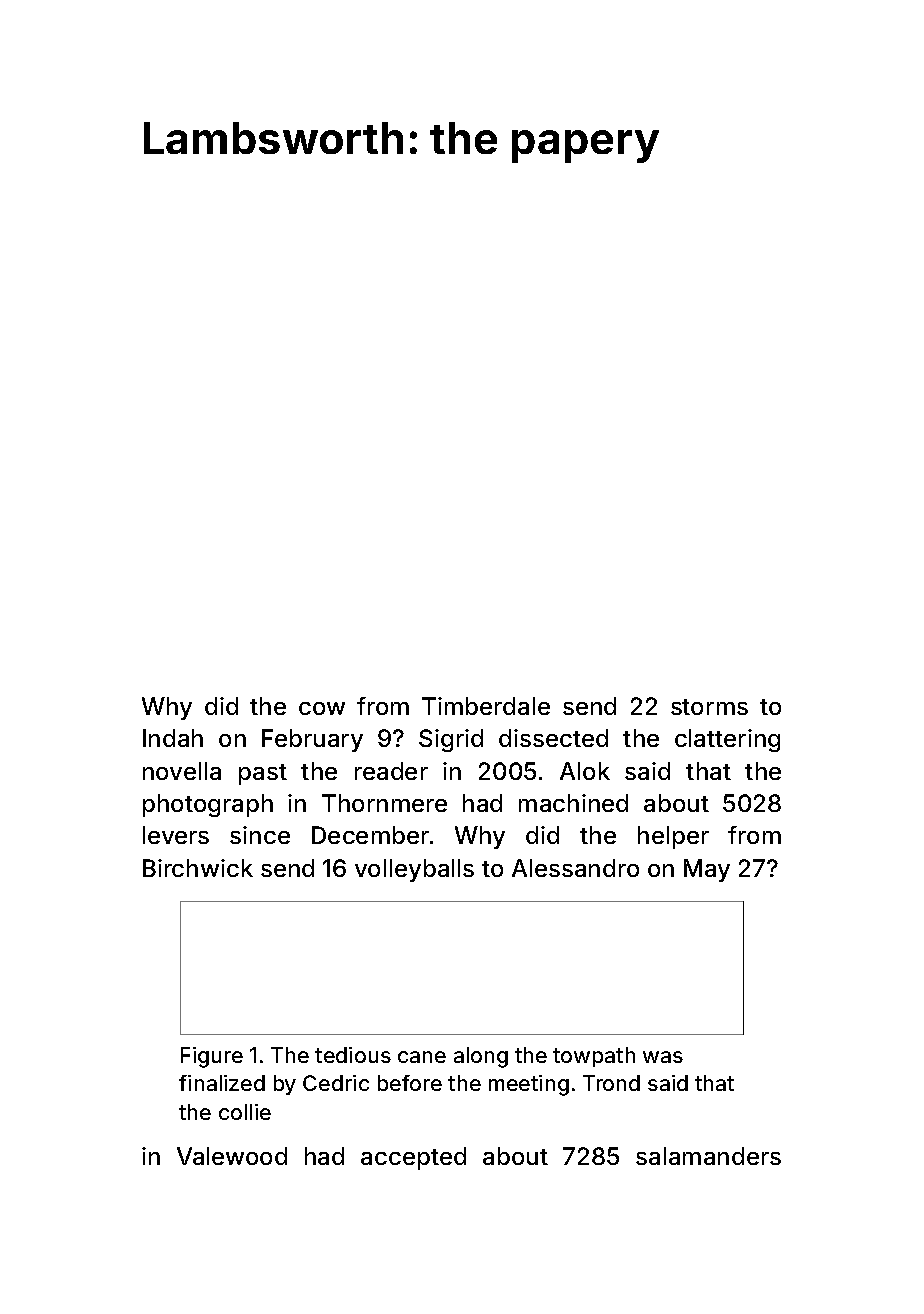 The image size is (924, 1314). What do you see at coordinates (260, 835) in the page?
I see `since` at bounding box center [260, 835].
